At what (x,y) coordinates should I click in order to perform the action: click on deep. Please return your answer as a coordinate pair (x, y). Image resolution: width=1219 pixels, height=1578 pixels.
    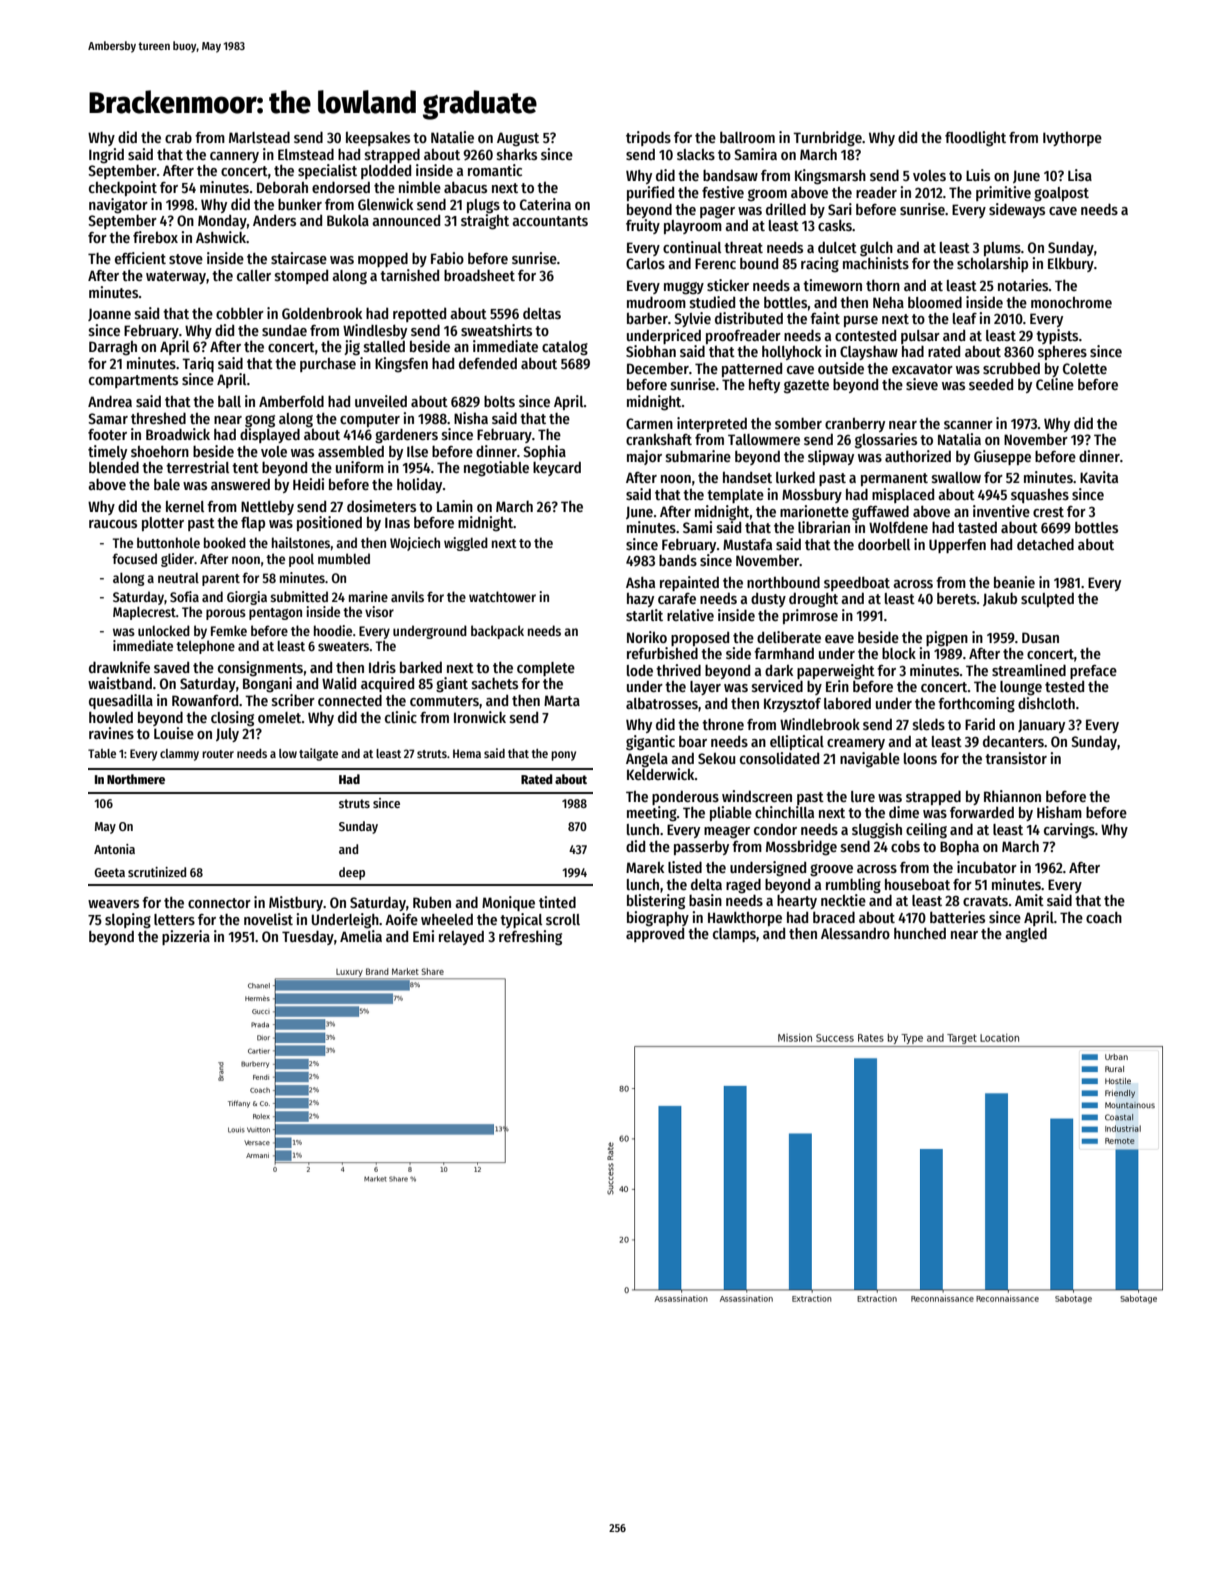
    Looking at the image, I should click on (352, 873).
